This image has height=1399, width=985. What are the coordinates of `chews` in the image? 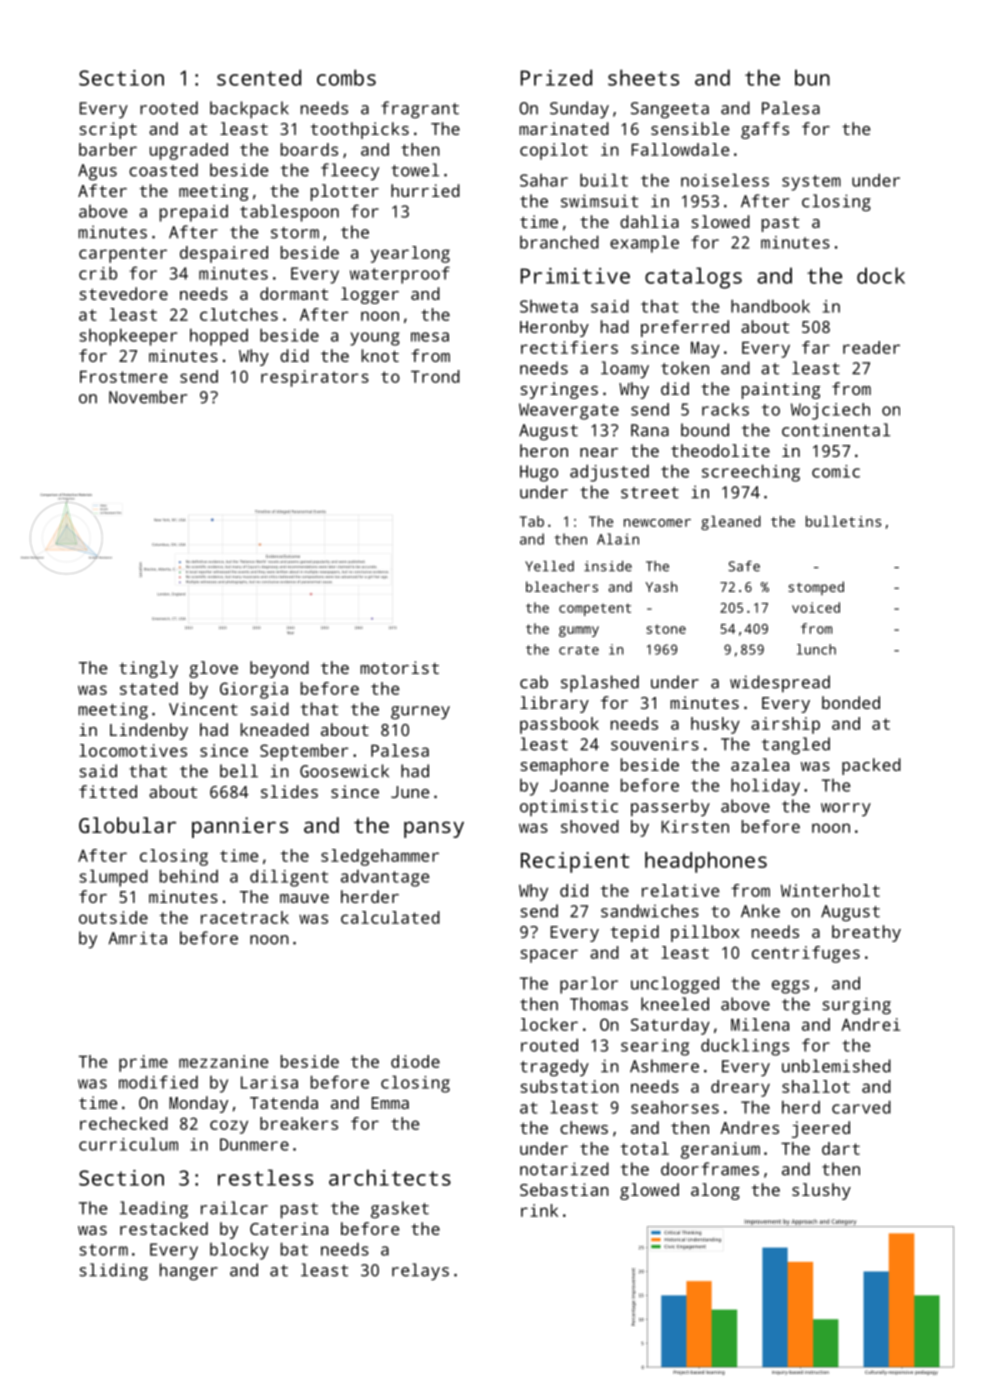 It's located at (584, 1127).
